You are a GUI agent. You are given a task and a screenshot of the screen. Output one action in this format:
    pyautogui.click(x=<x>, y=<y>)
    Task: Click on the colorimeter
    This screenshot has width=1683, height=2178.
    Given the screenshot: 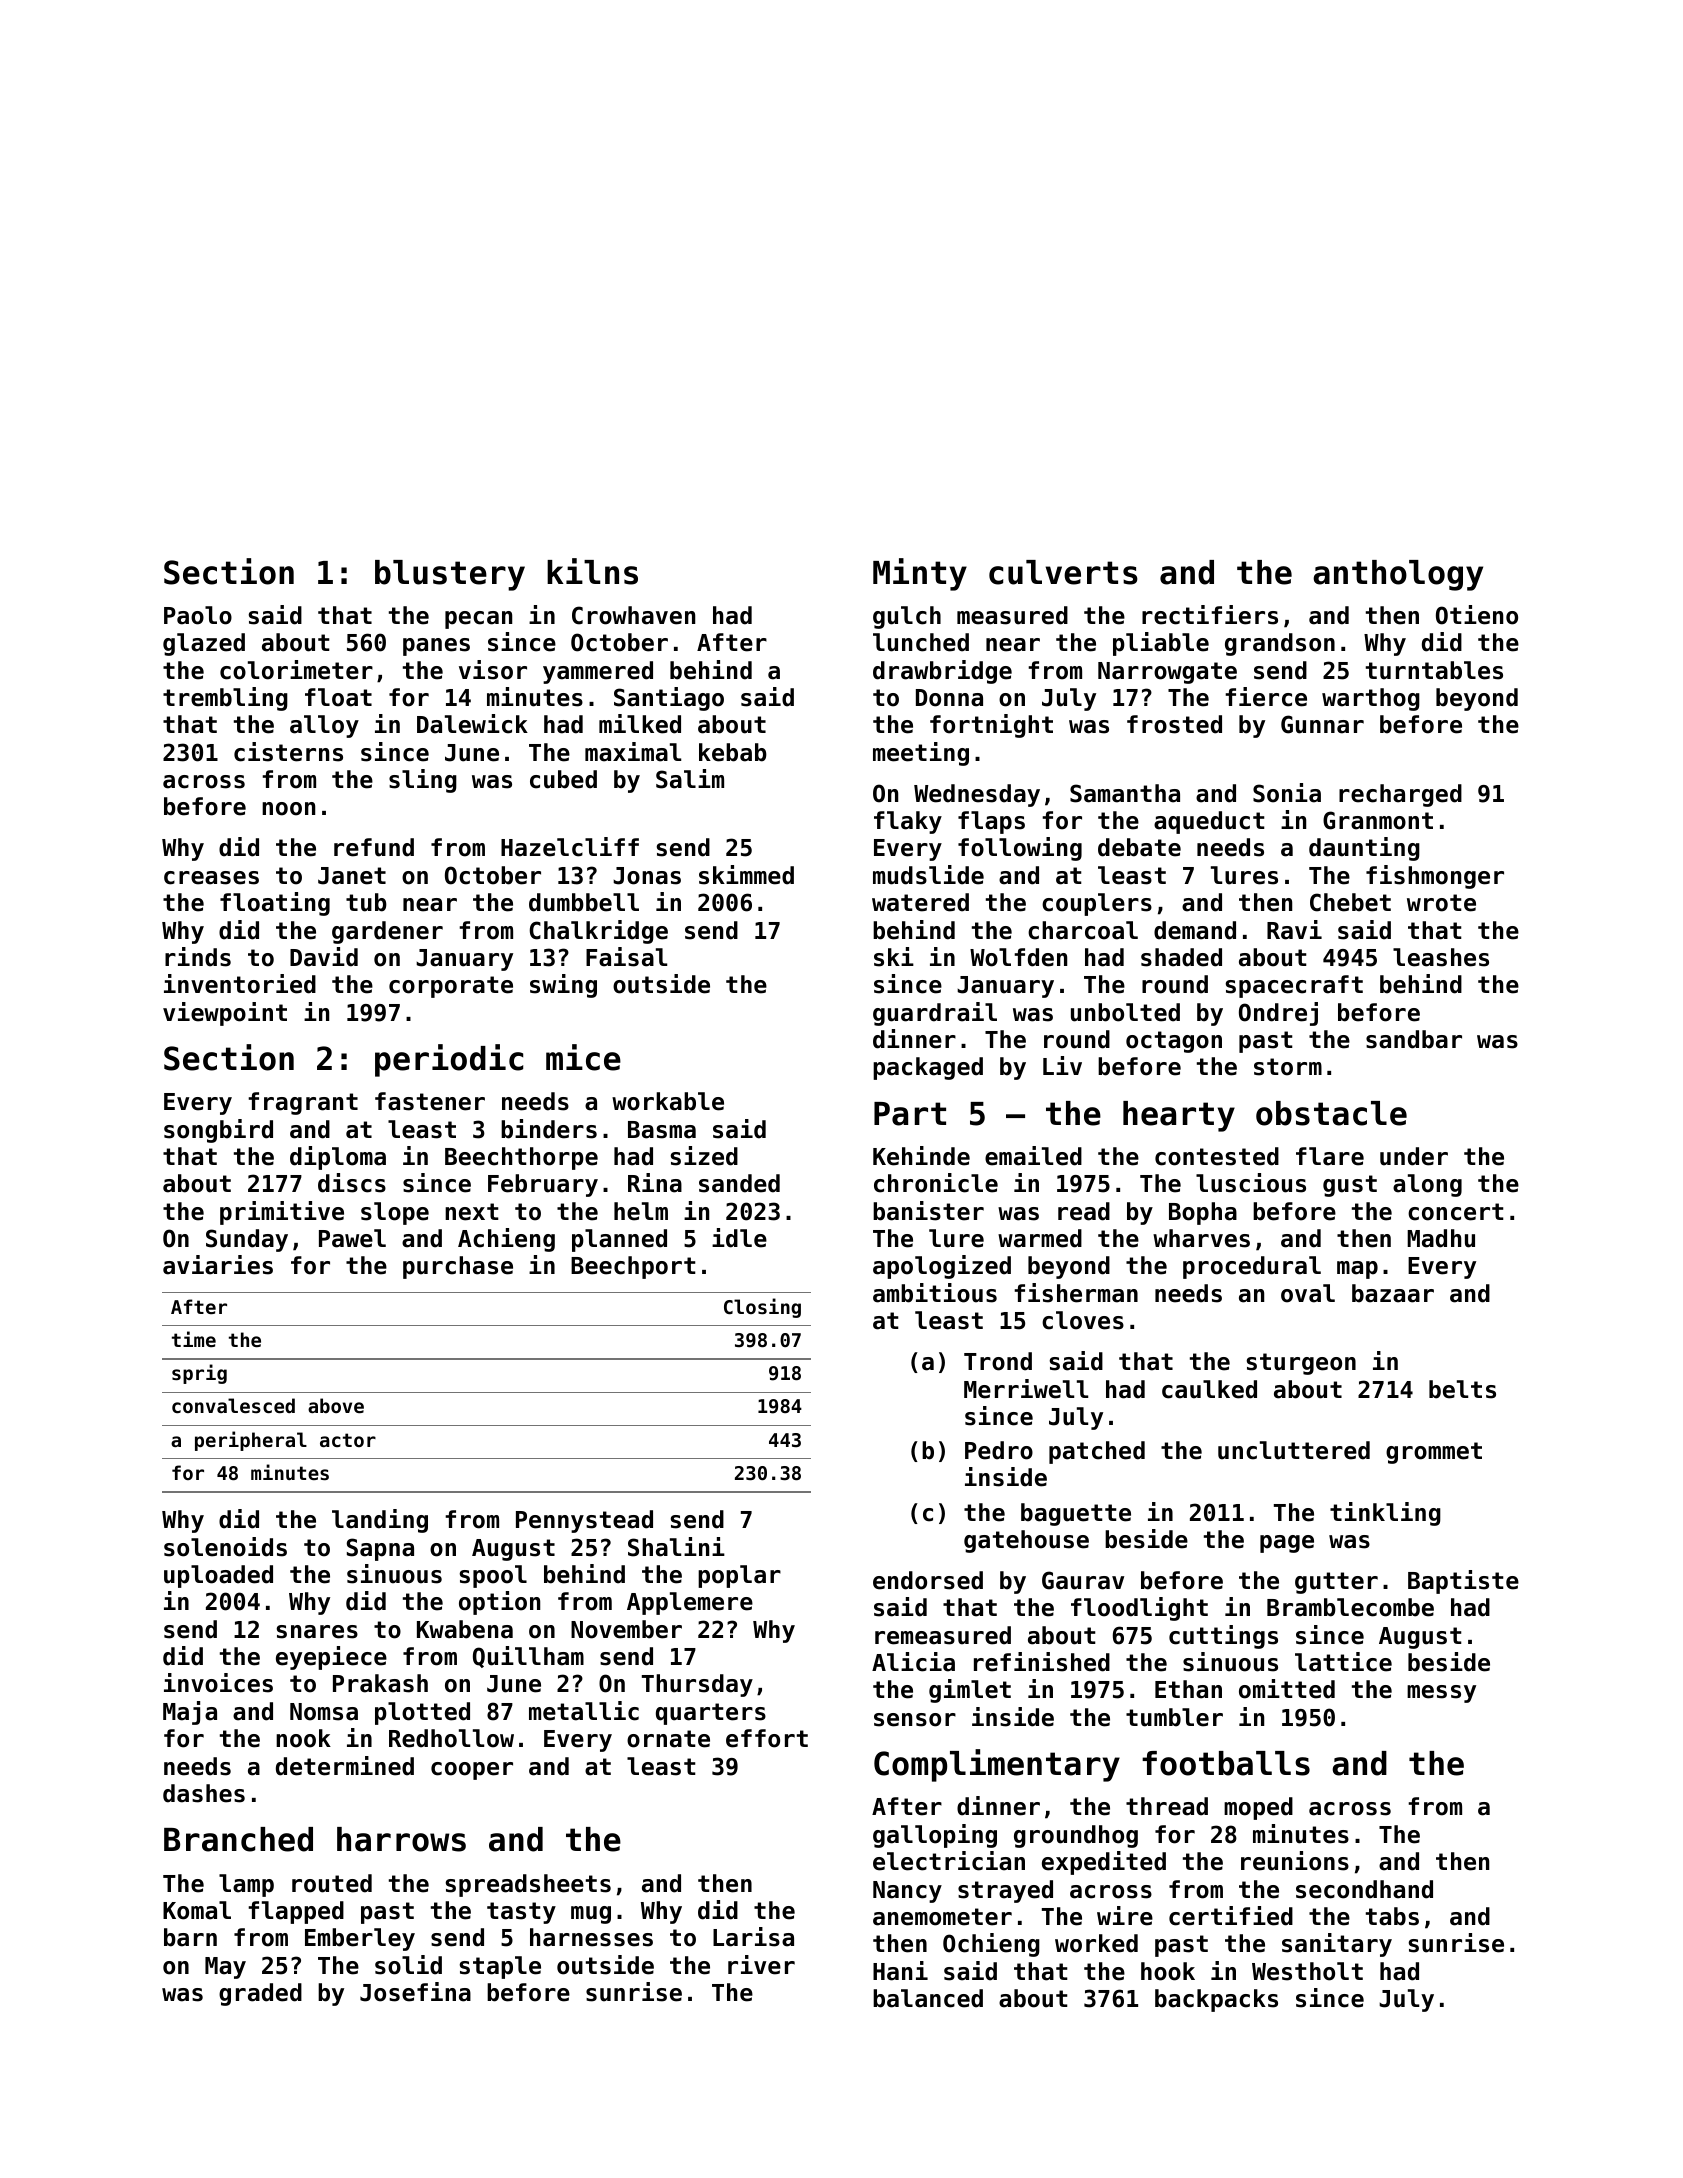 What is the action you would take?
    pyautogui.click(x=296, y=670)
